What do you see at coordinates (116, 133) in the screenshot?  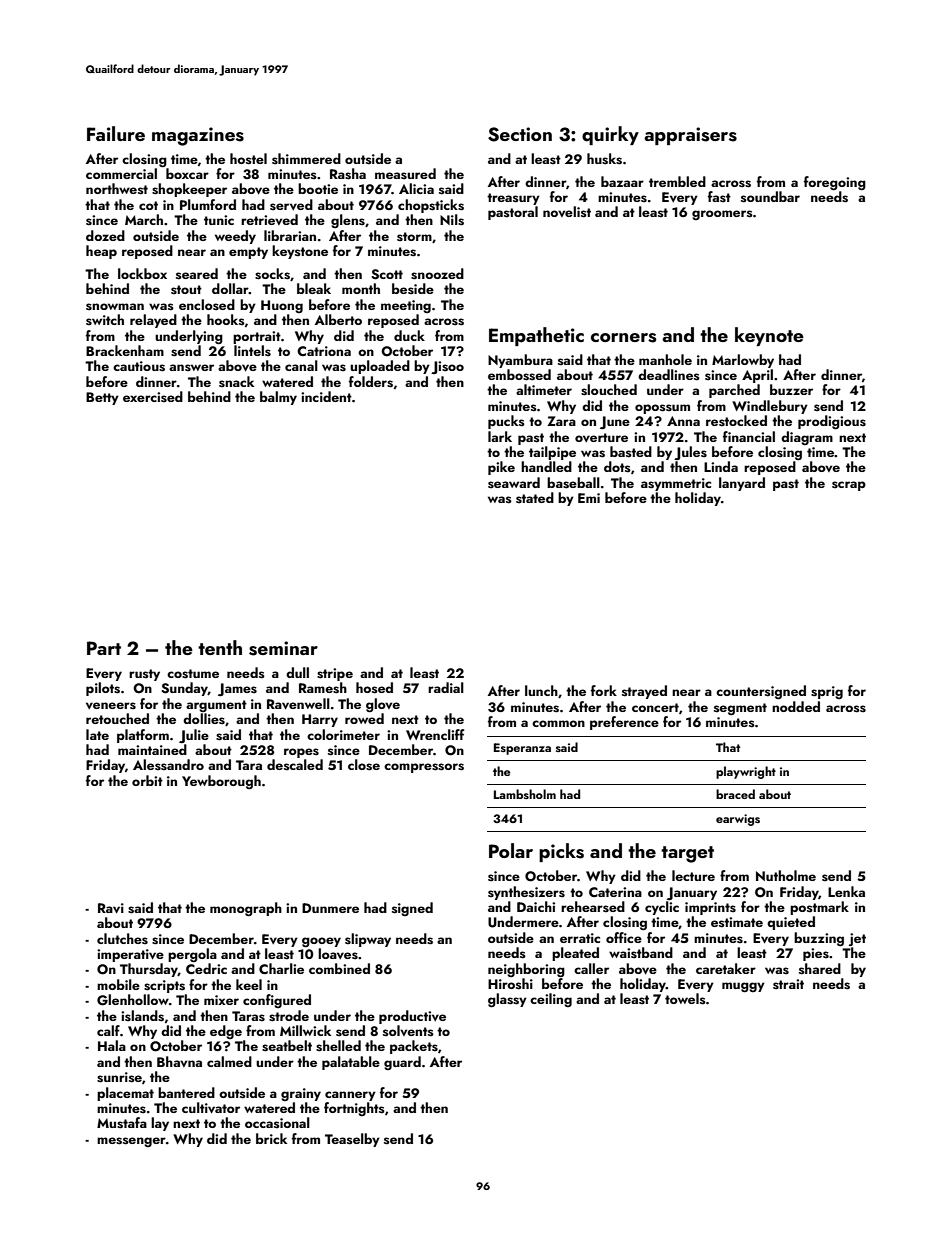 I see `Failure` at bounding box center [116, 133].
